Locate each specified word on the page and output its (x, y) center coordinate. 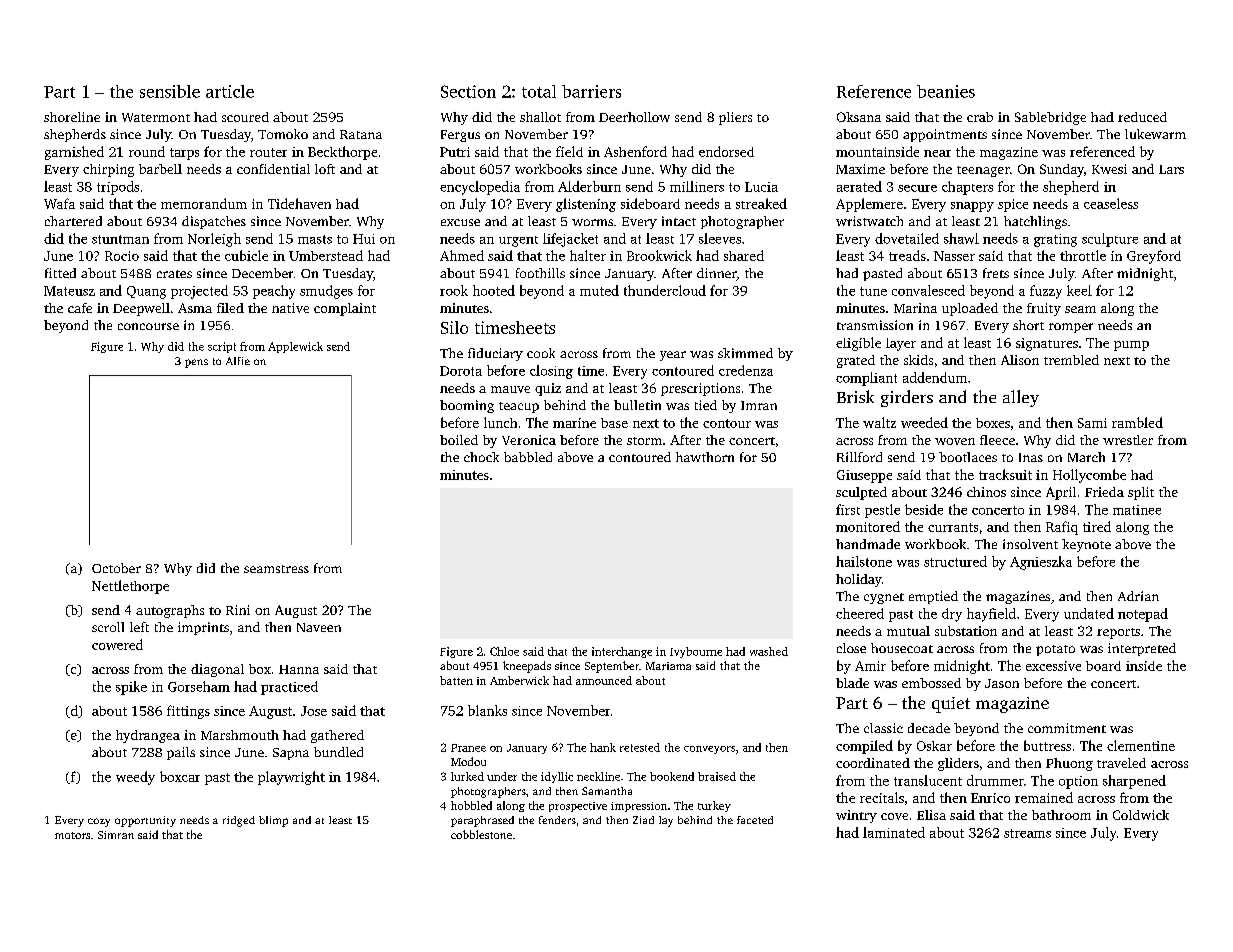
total (539, 91)
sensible (170, 91)
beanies (946, 91)
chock (481, 457)
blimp (273, 821)
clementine (1141, 745)
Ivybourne (696, 652)
